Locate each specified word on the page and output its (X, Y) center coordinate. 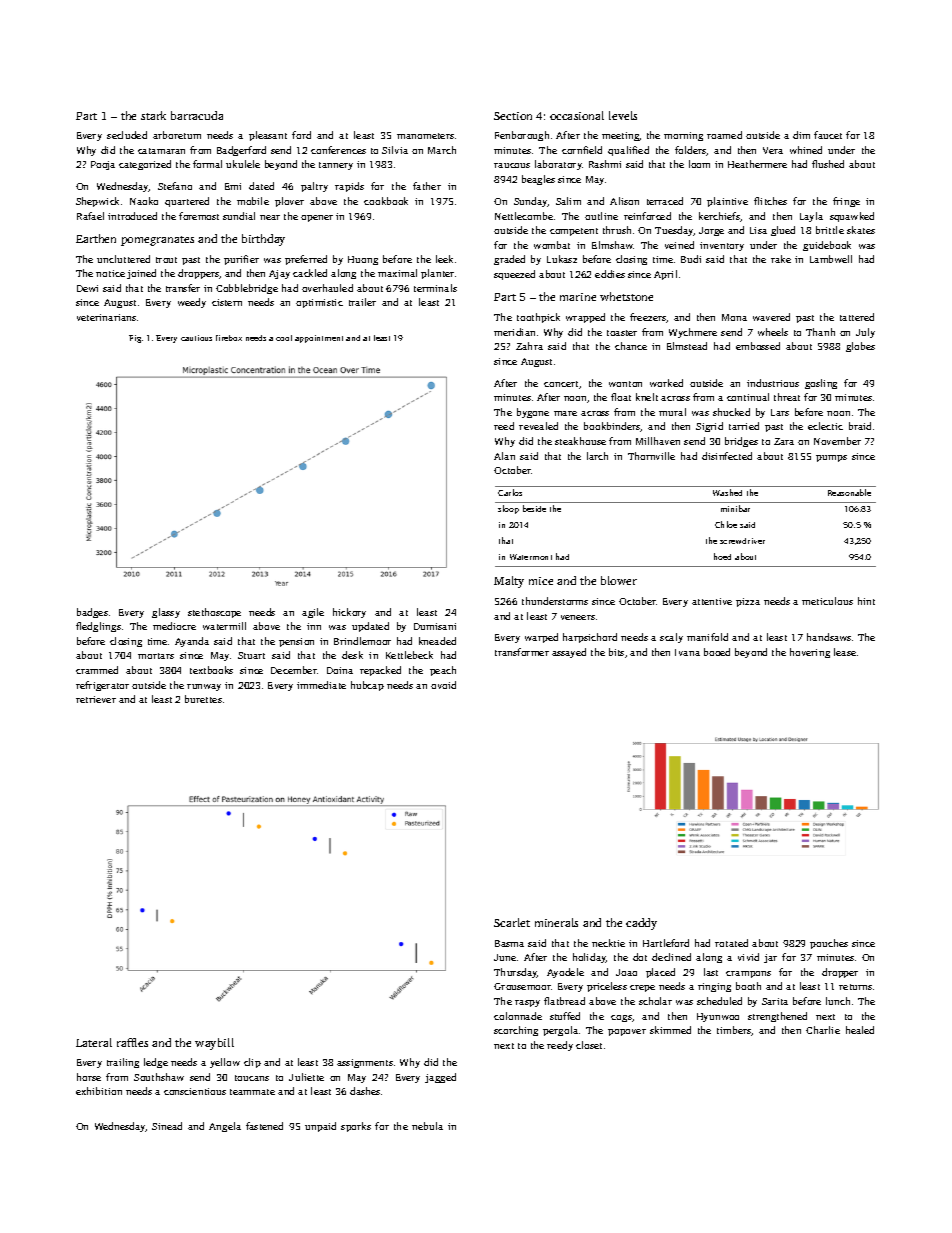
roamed (724, 135)
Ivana (687, 652)
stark (153, 115)
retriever (96, 699)
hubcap (367, 686)
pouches (829, 944)
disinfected (727, 456)
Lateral (94, 1042)
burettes (203, 699)
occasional (577, 115)
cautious (196, 338)
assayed (569, 653)
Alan (504, 456)
